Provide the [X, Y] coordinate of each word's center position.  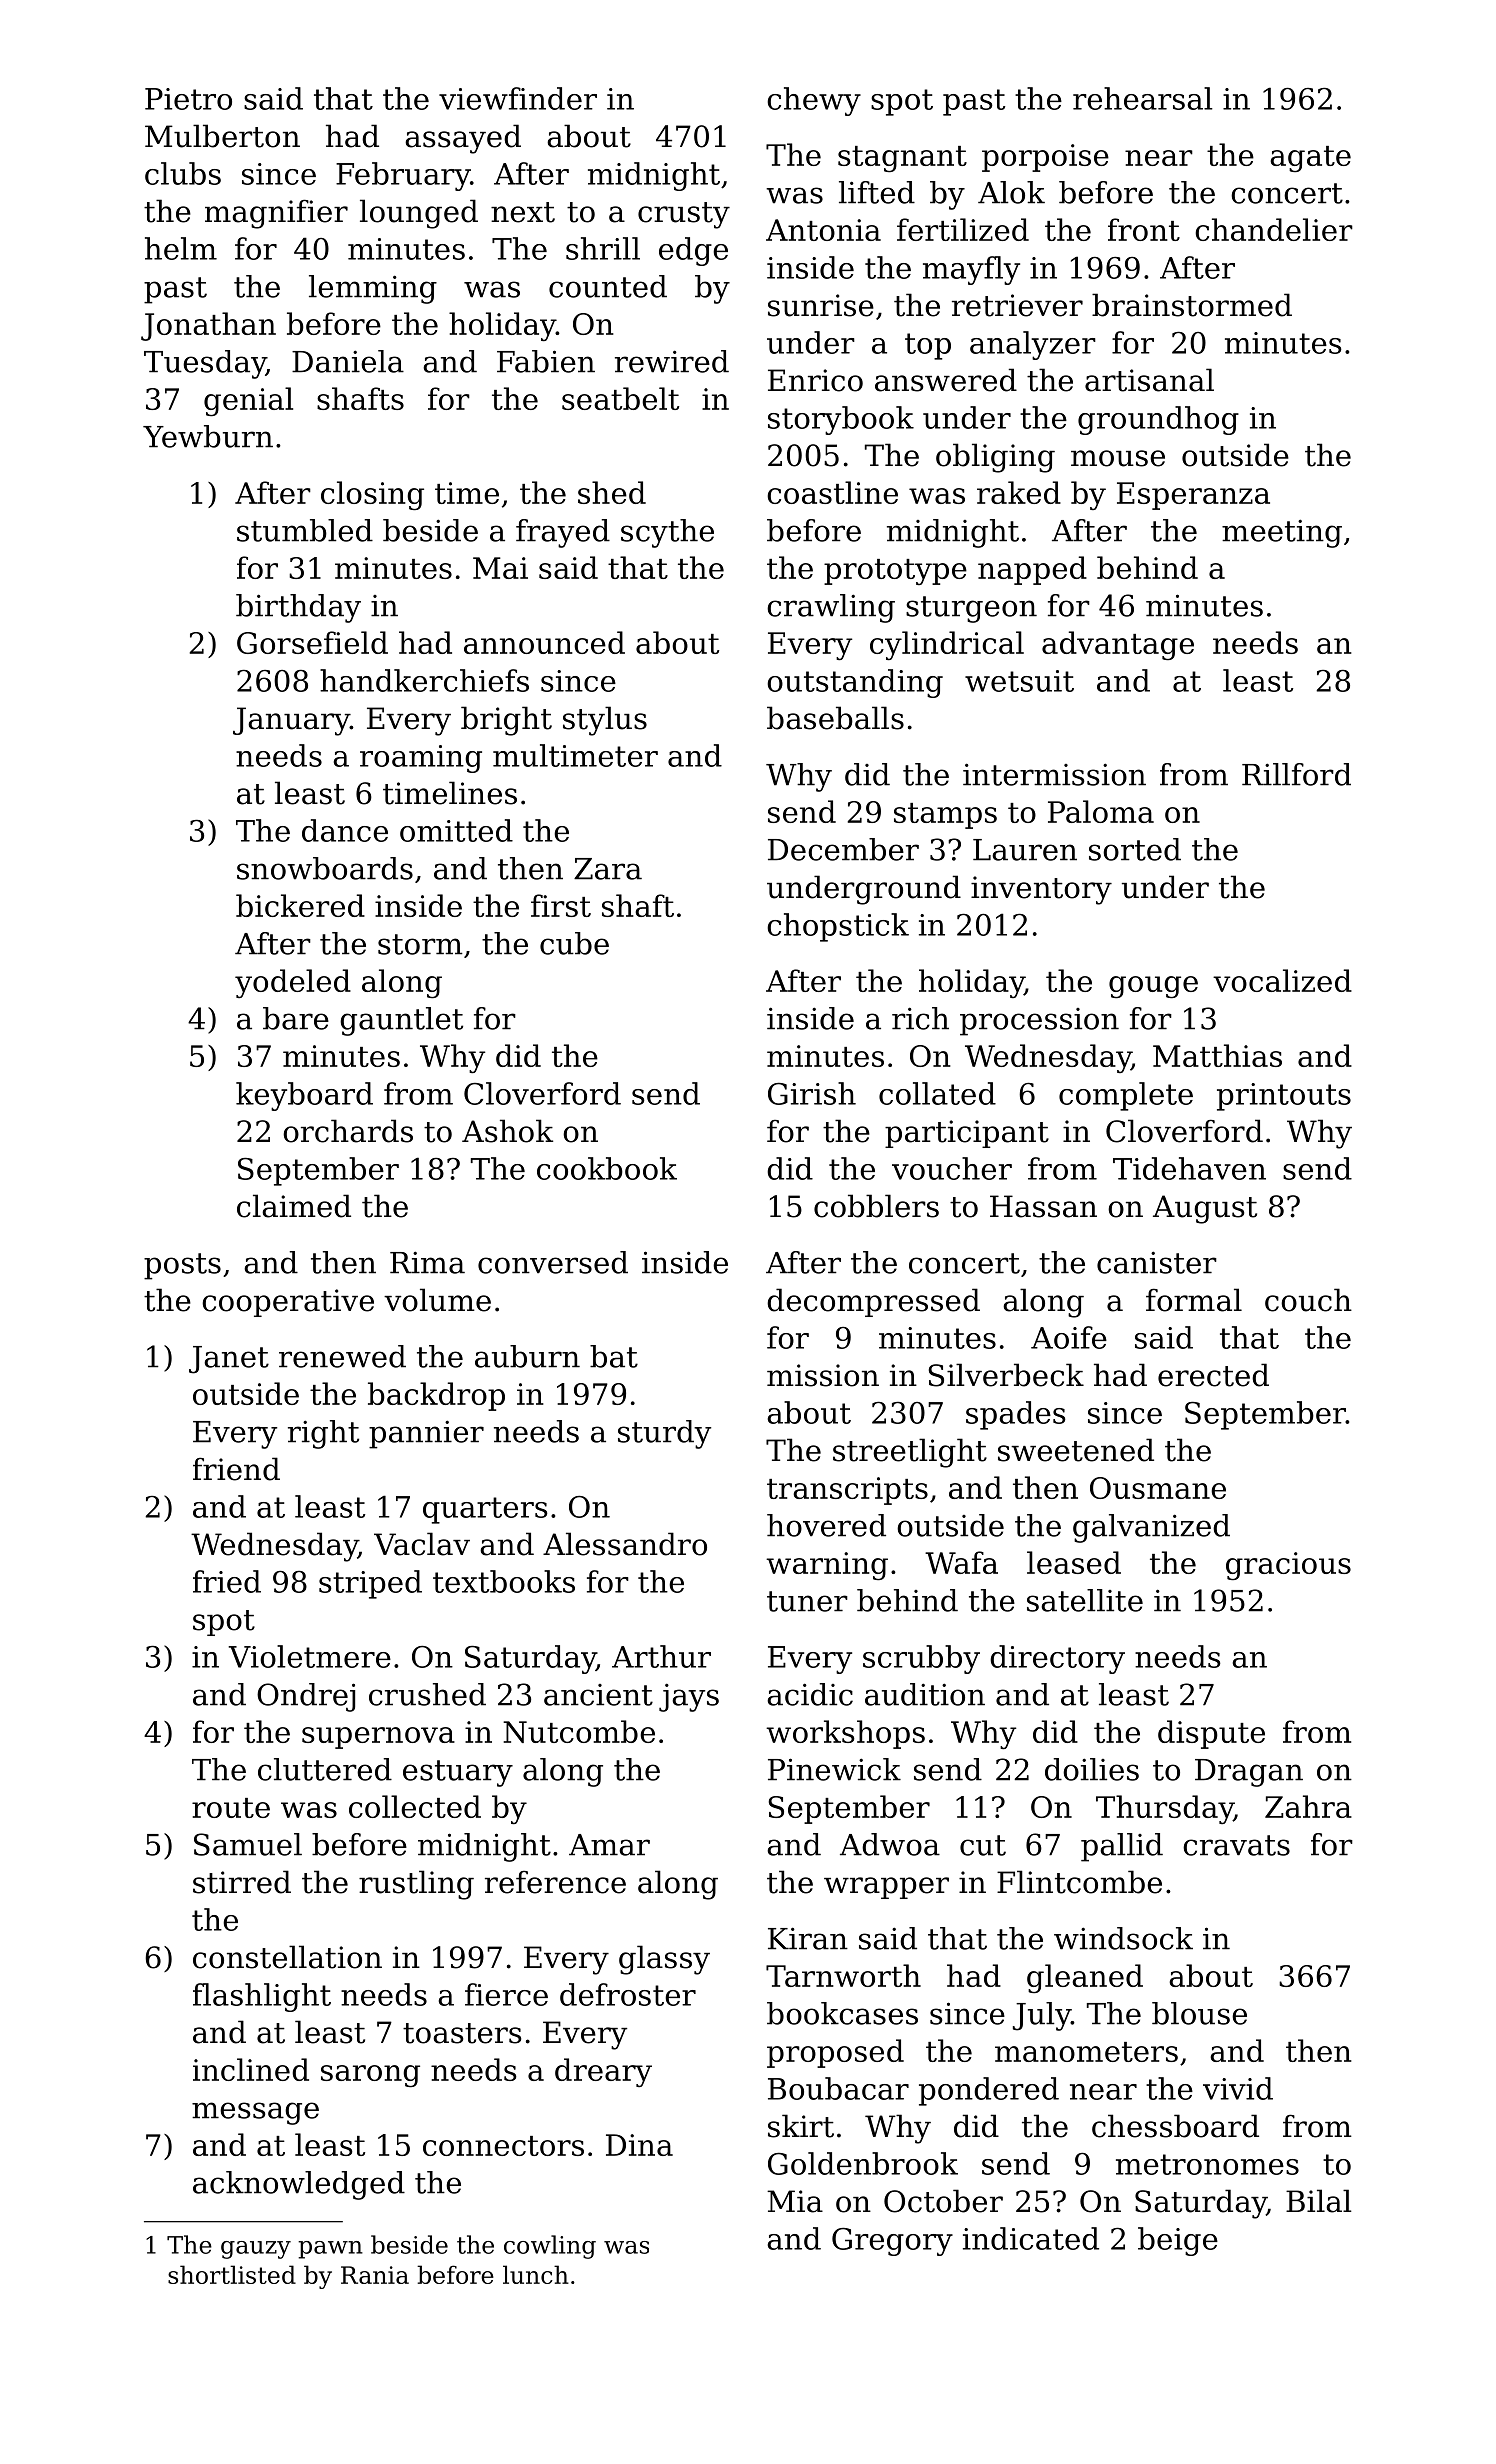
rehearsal [1143, 98]
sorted [1135, 849]
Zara [608, 869]
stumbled [305, 530]
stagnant [902, 159]
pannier [426, 1434]
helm [181, 248]
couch [1308, 1300]
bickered [300, 905]
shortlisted [232, 2274]
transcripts [847, 1491]
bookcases [842, 2013]
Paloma [1101, 811]
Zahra [1308, 1806]
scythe [667, 533]
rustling [416, 1885]
